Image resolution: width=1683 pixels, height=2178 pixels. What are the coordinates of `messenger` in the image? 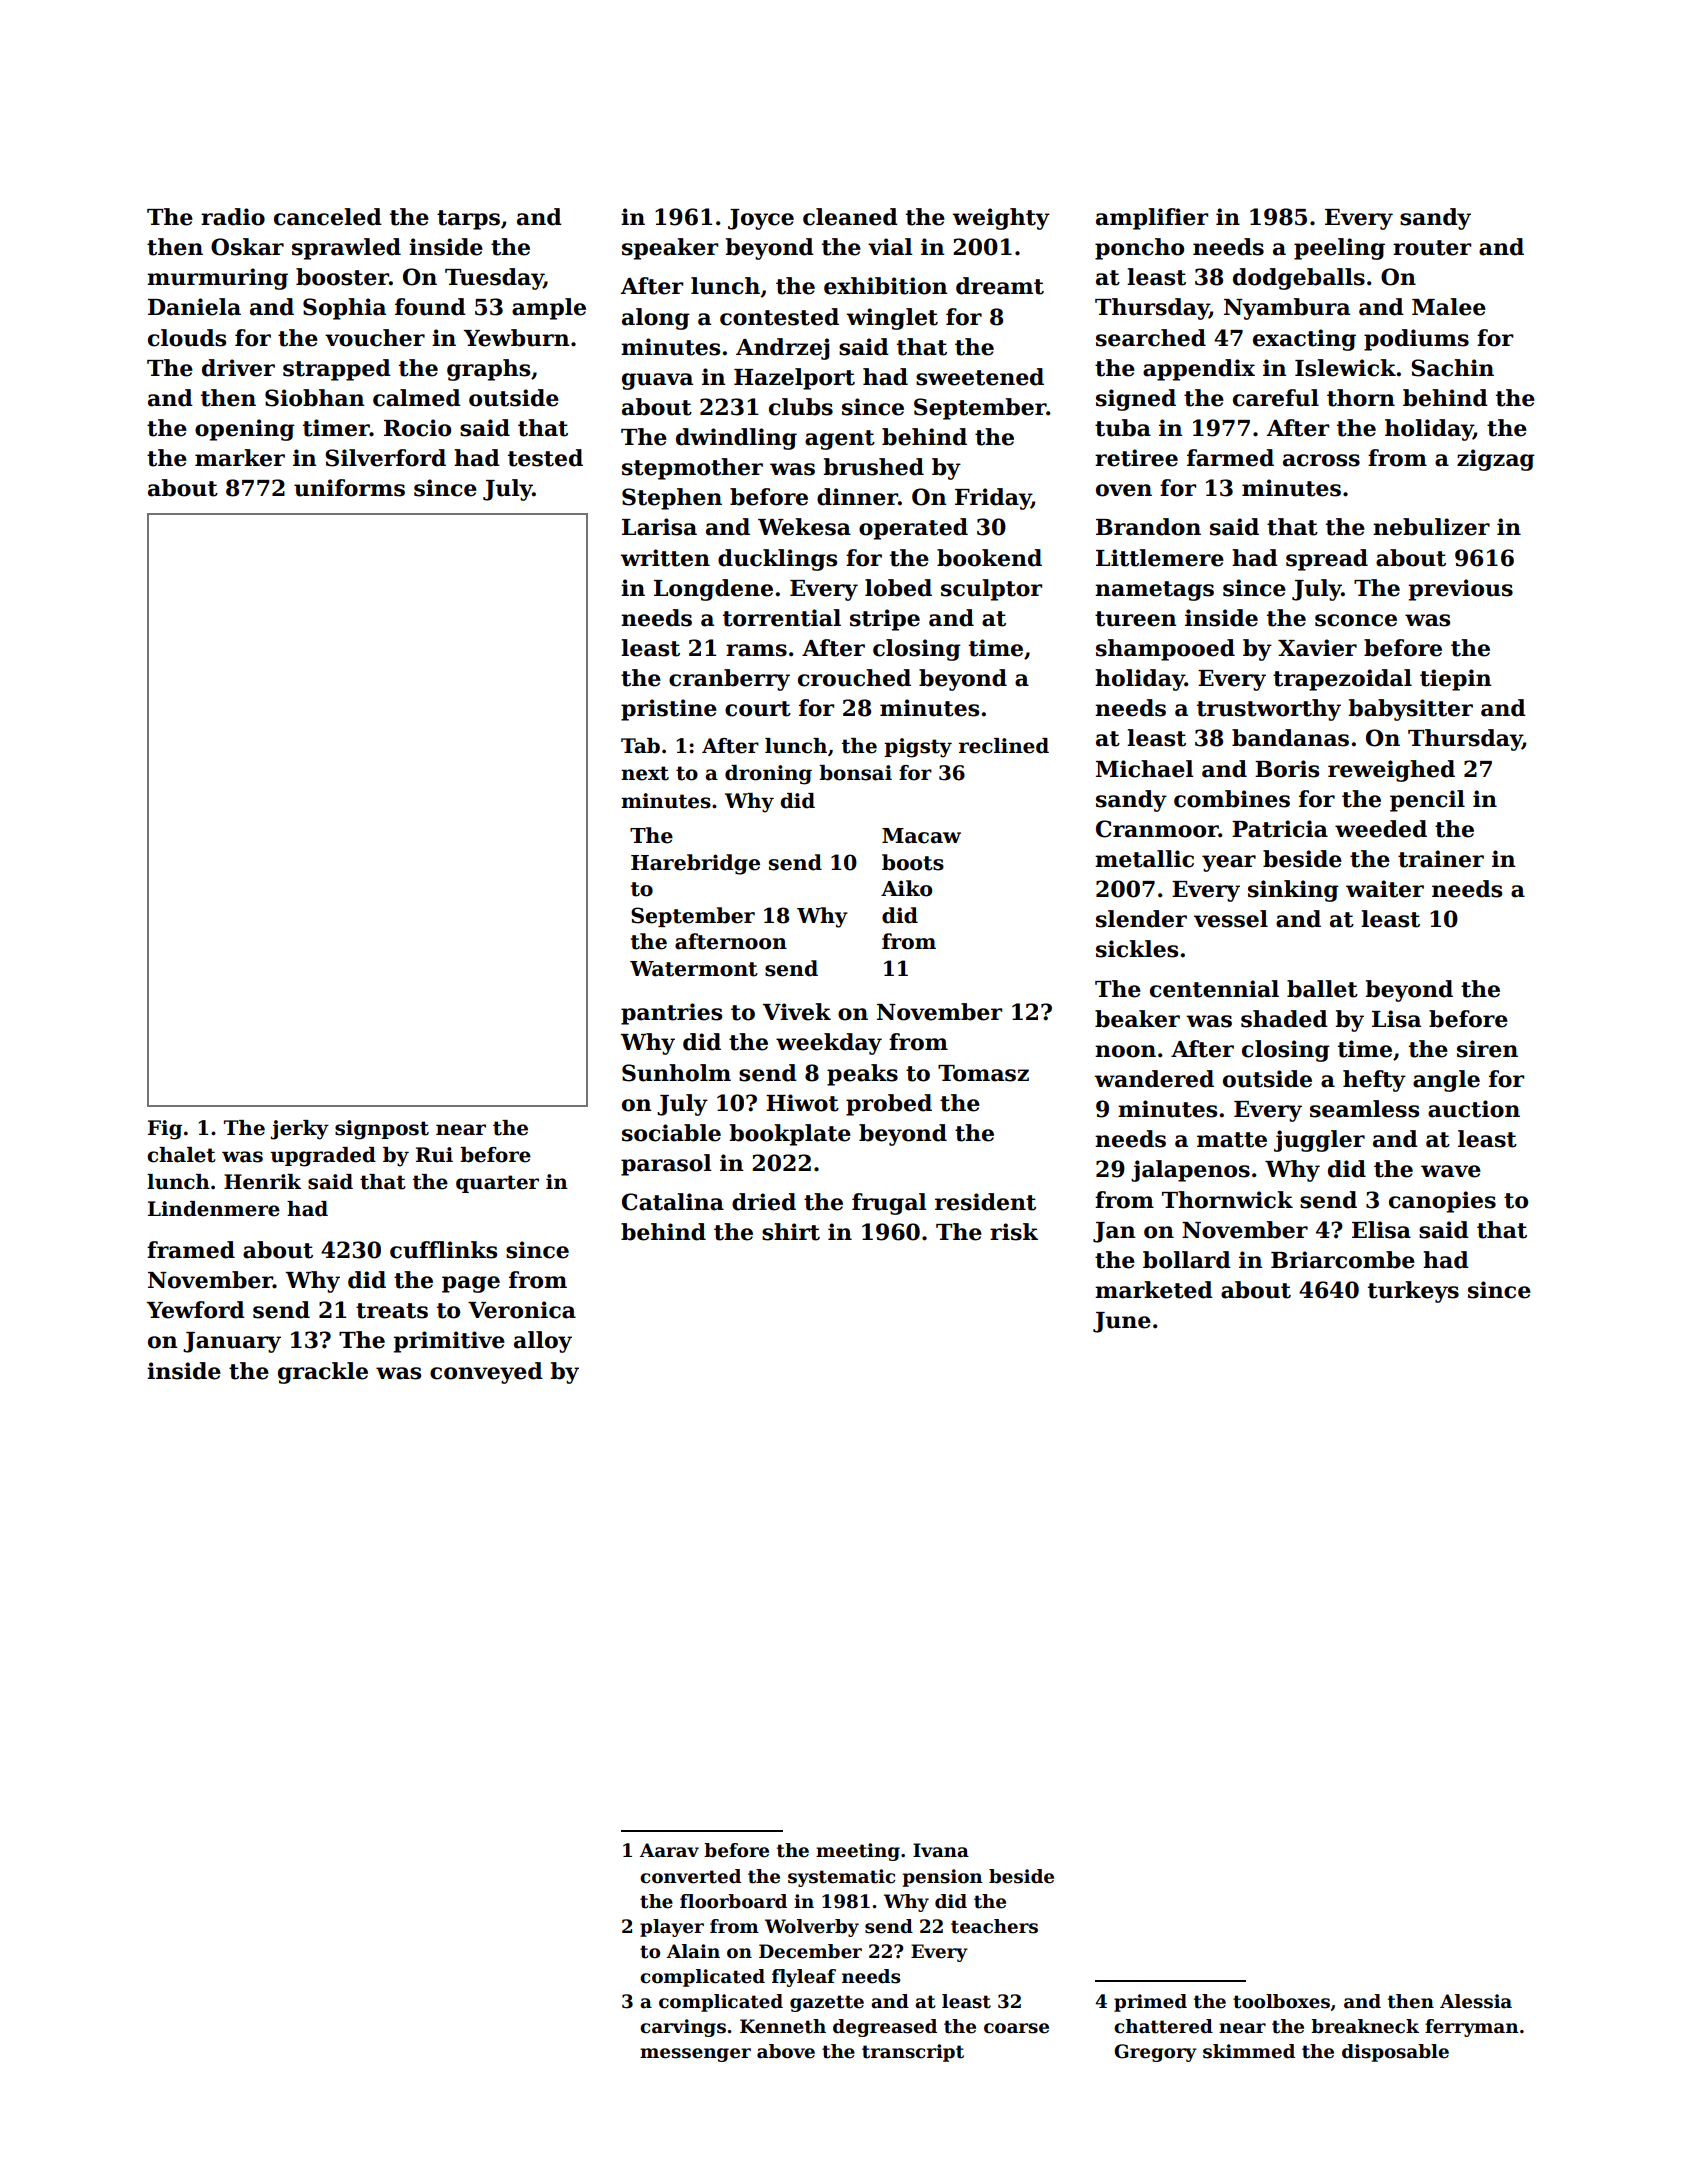 It's located at (695, 2055).
